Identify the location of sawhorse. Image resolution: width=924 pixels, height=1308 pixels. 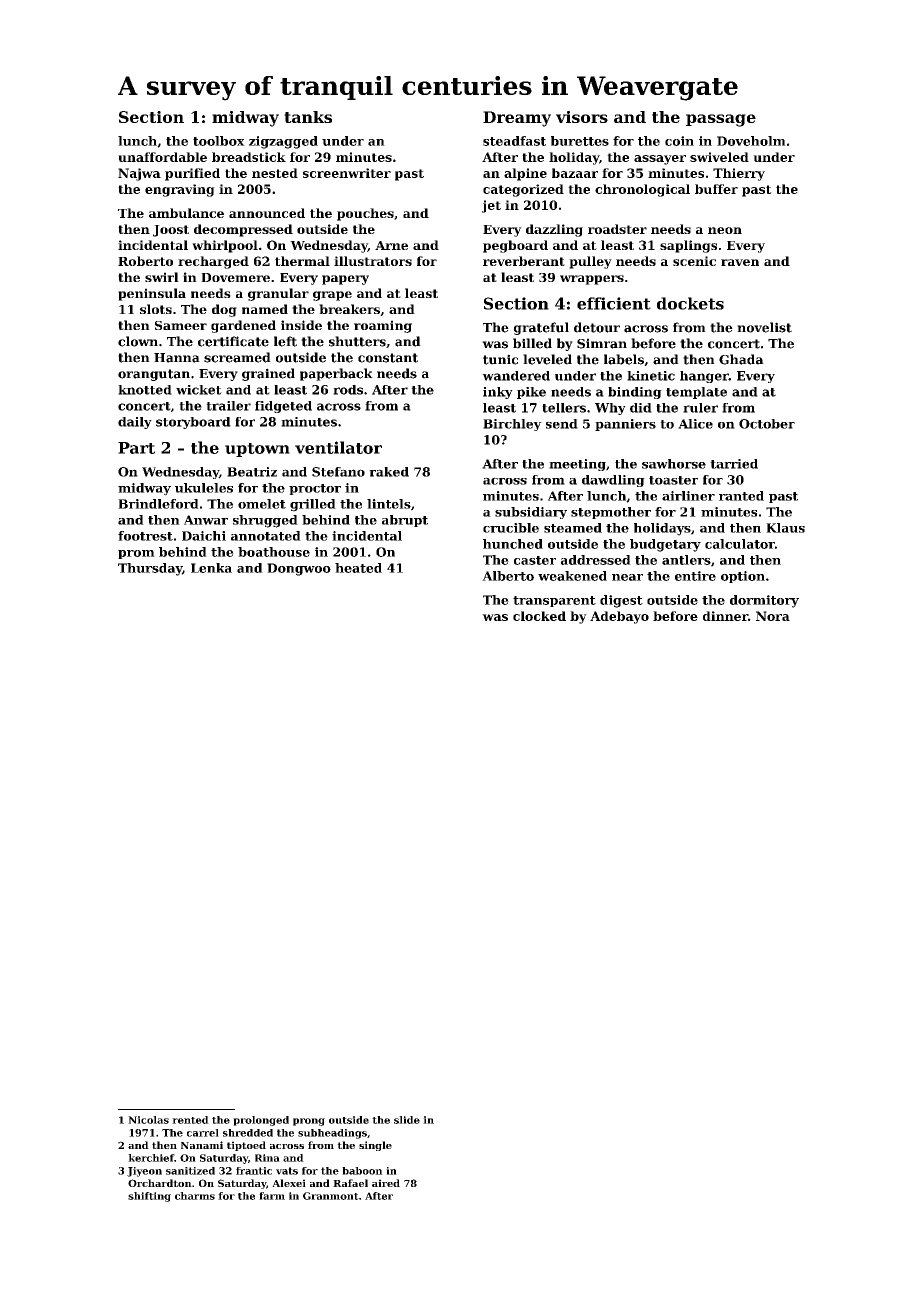
(674, 464).
